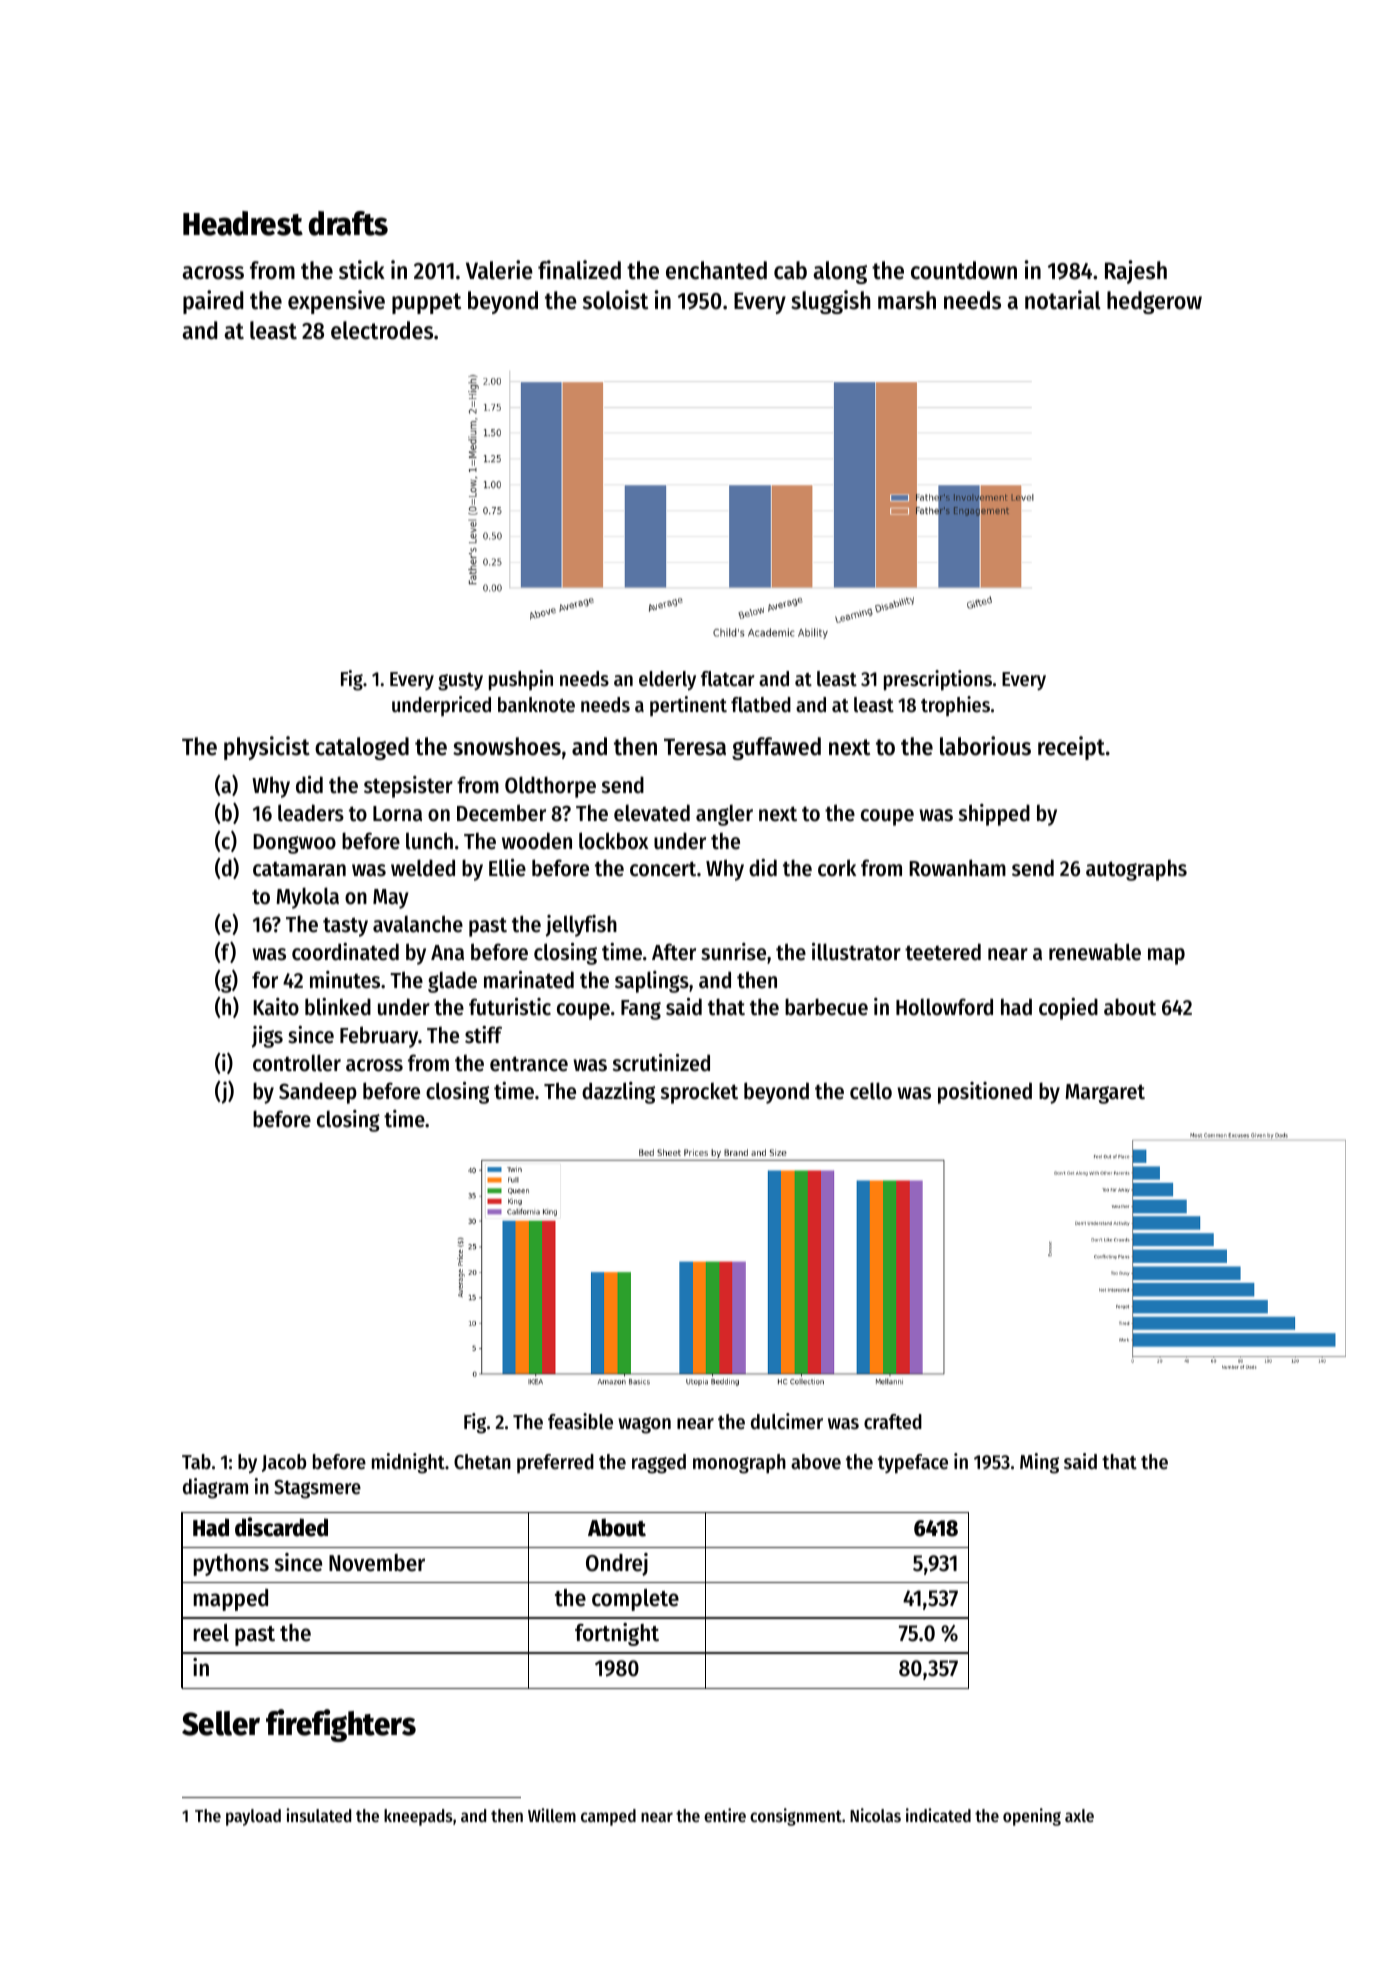  Describe the element at coordinates (581, 926) in the page. I see `jellyfish` at that location.
